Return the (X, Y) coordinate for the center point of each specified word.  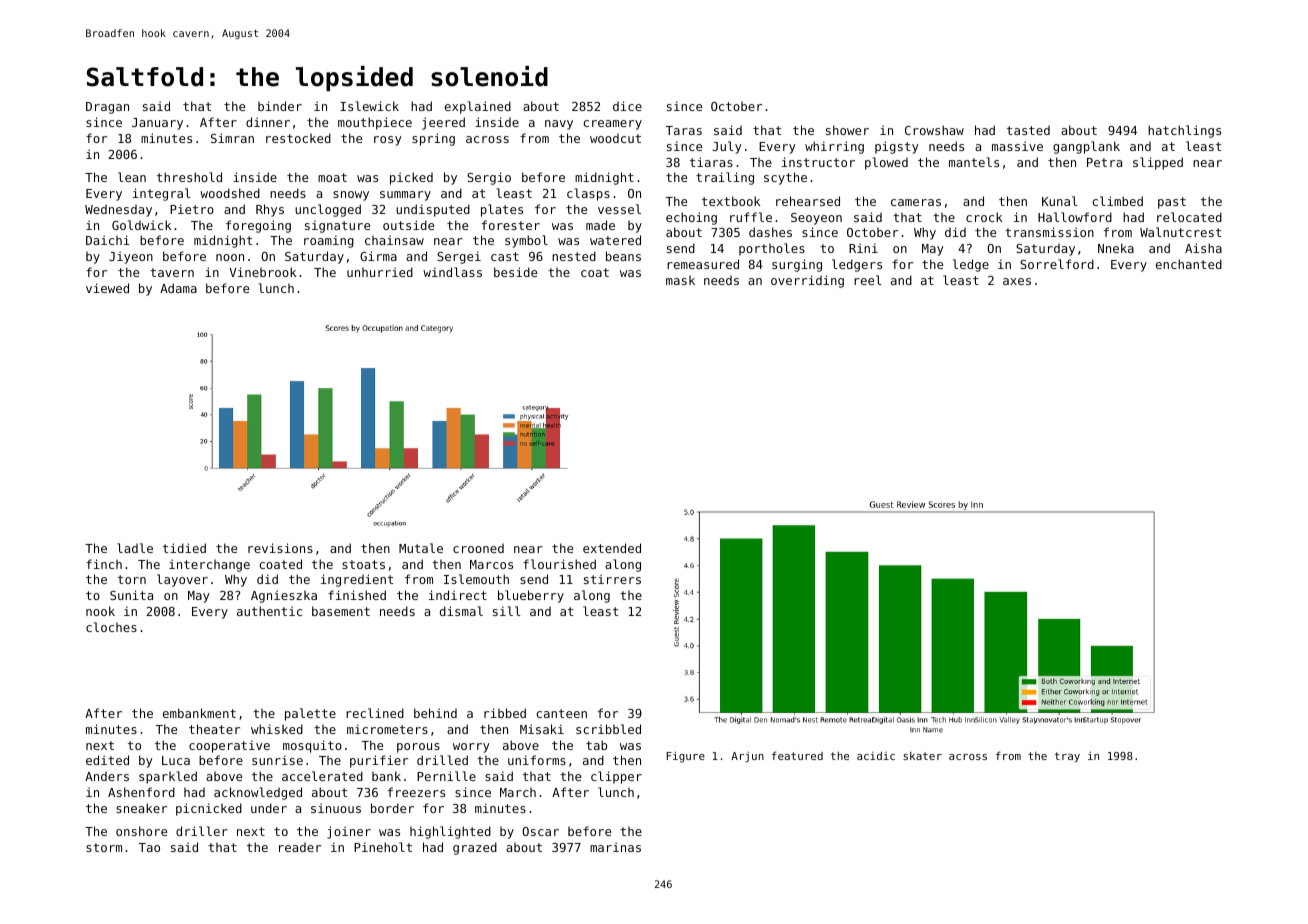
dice (627, 106)
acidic (876, 756)
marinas (615, 847)
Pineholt (383, 847)
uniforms (537, 760)
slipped (1158, 163)
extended (612, 548)
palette (310, 714)
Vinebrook (263, 272)
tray (1067, 757)
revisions (280, 548)
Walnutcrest (1180, 232)
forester (511, 225)
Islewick (369, 106)
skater (922, 756)
